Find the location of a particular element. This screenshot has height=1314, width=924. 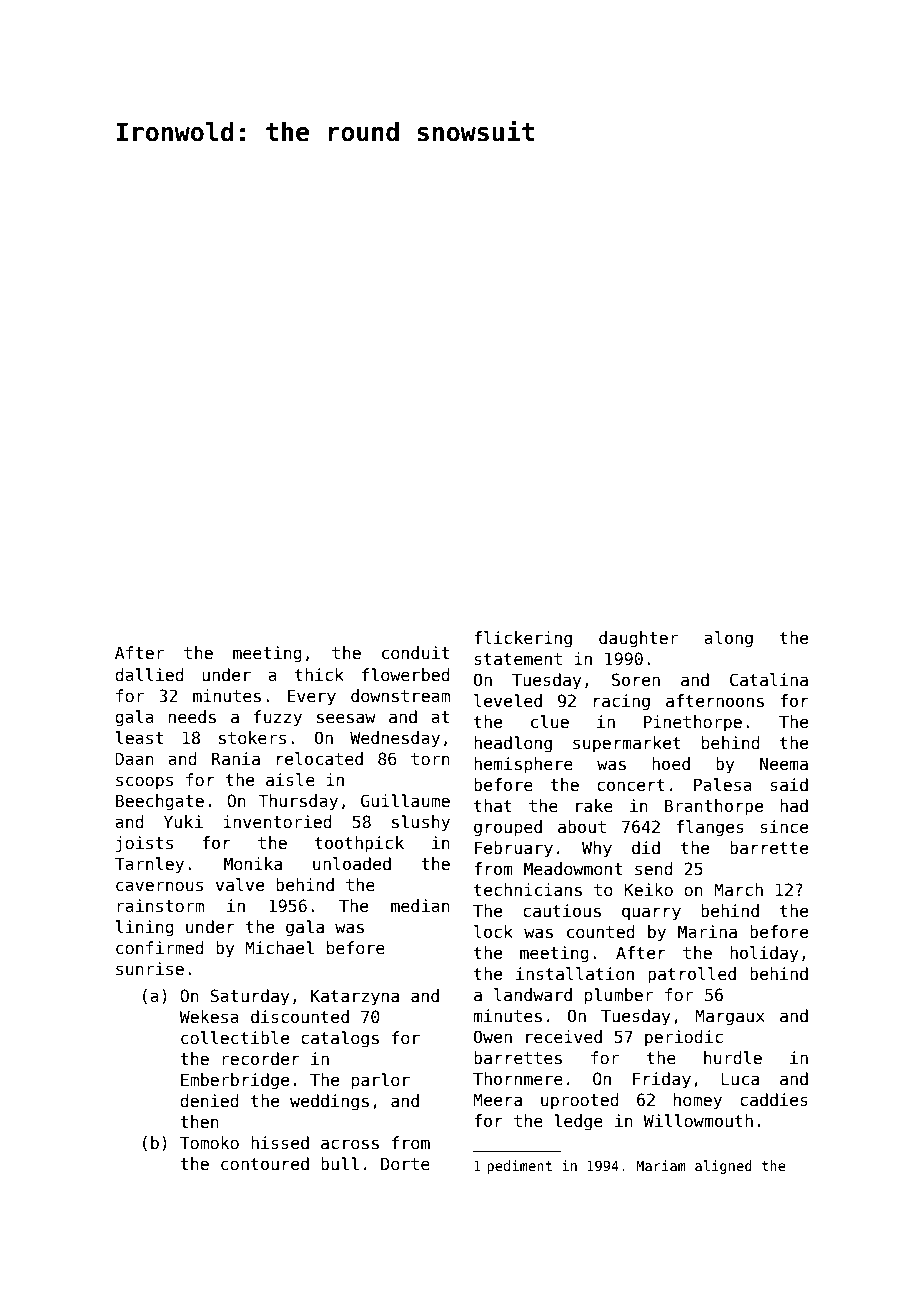

Michael is located at coordinates (279, 948).
